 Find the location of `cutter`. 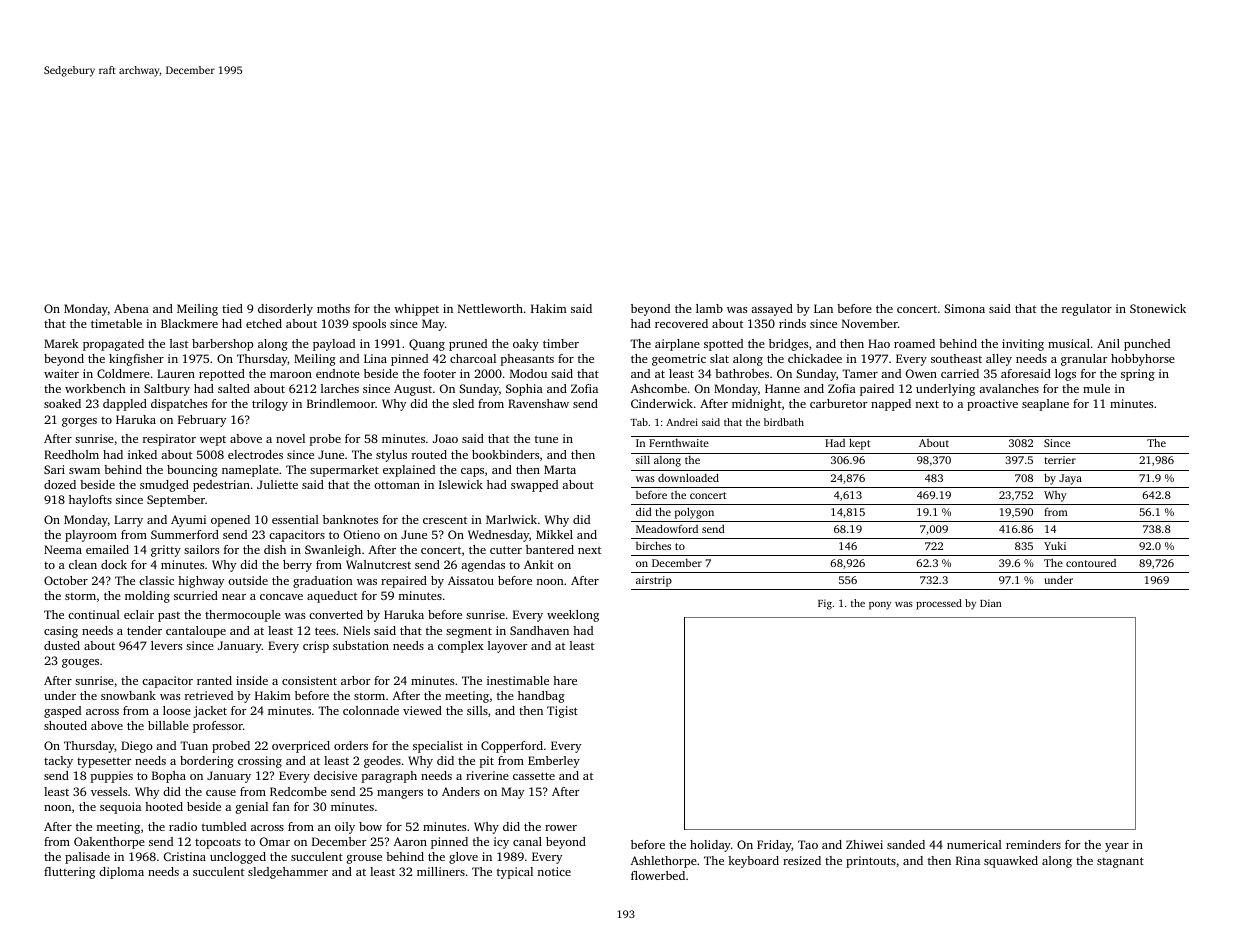

cutter is located at coordinates (506, 550).
